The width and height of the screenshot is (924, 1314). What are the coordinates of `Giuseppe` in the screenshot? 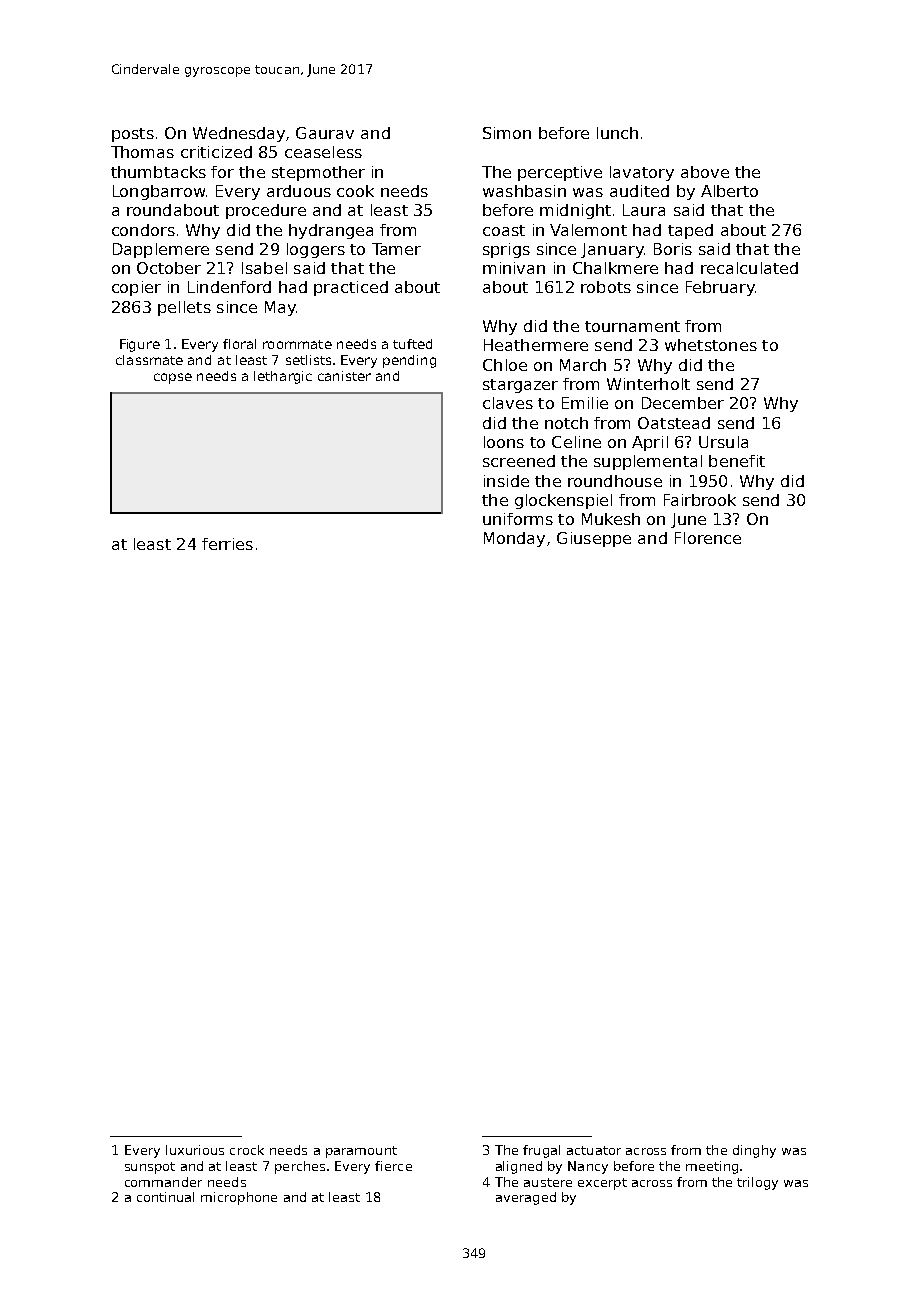 It's located at (594, 539).
